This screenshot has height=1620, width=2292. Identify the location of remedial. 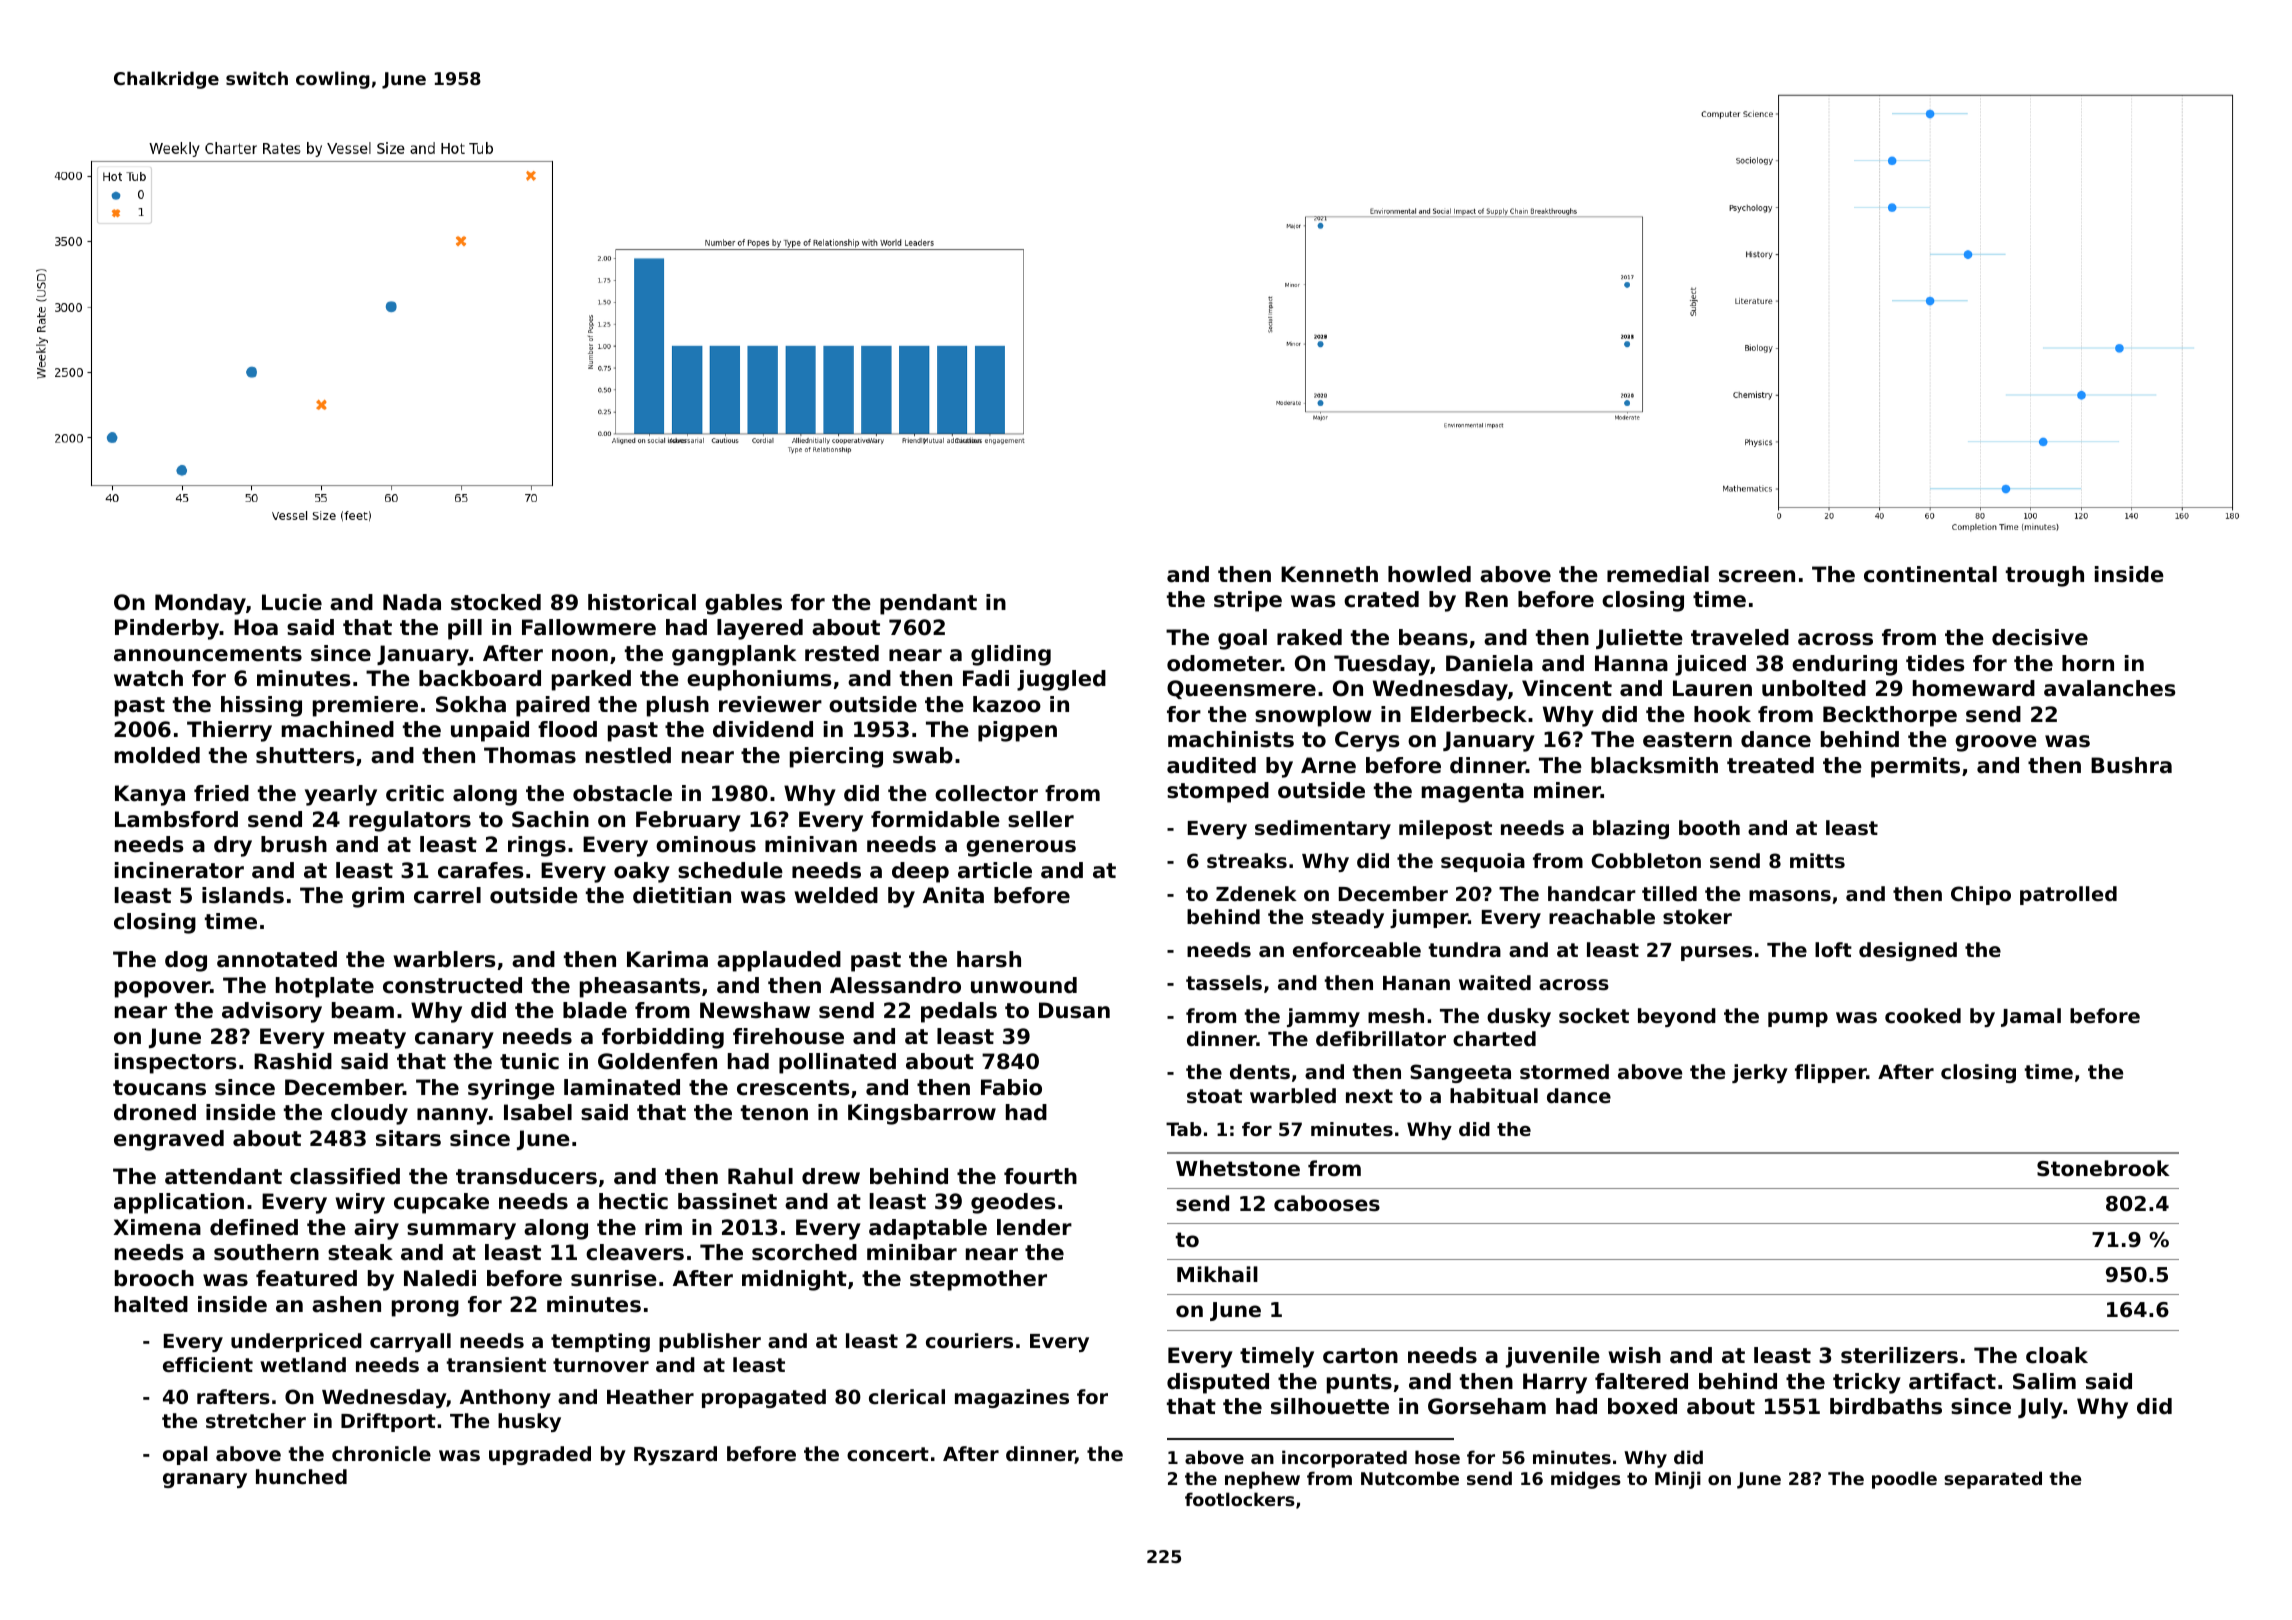
(1658, 574).
